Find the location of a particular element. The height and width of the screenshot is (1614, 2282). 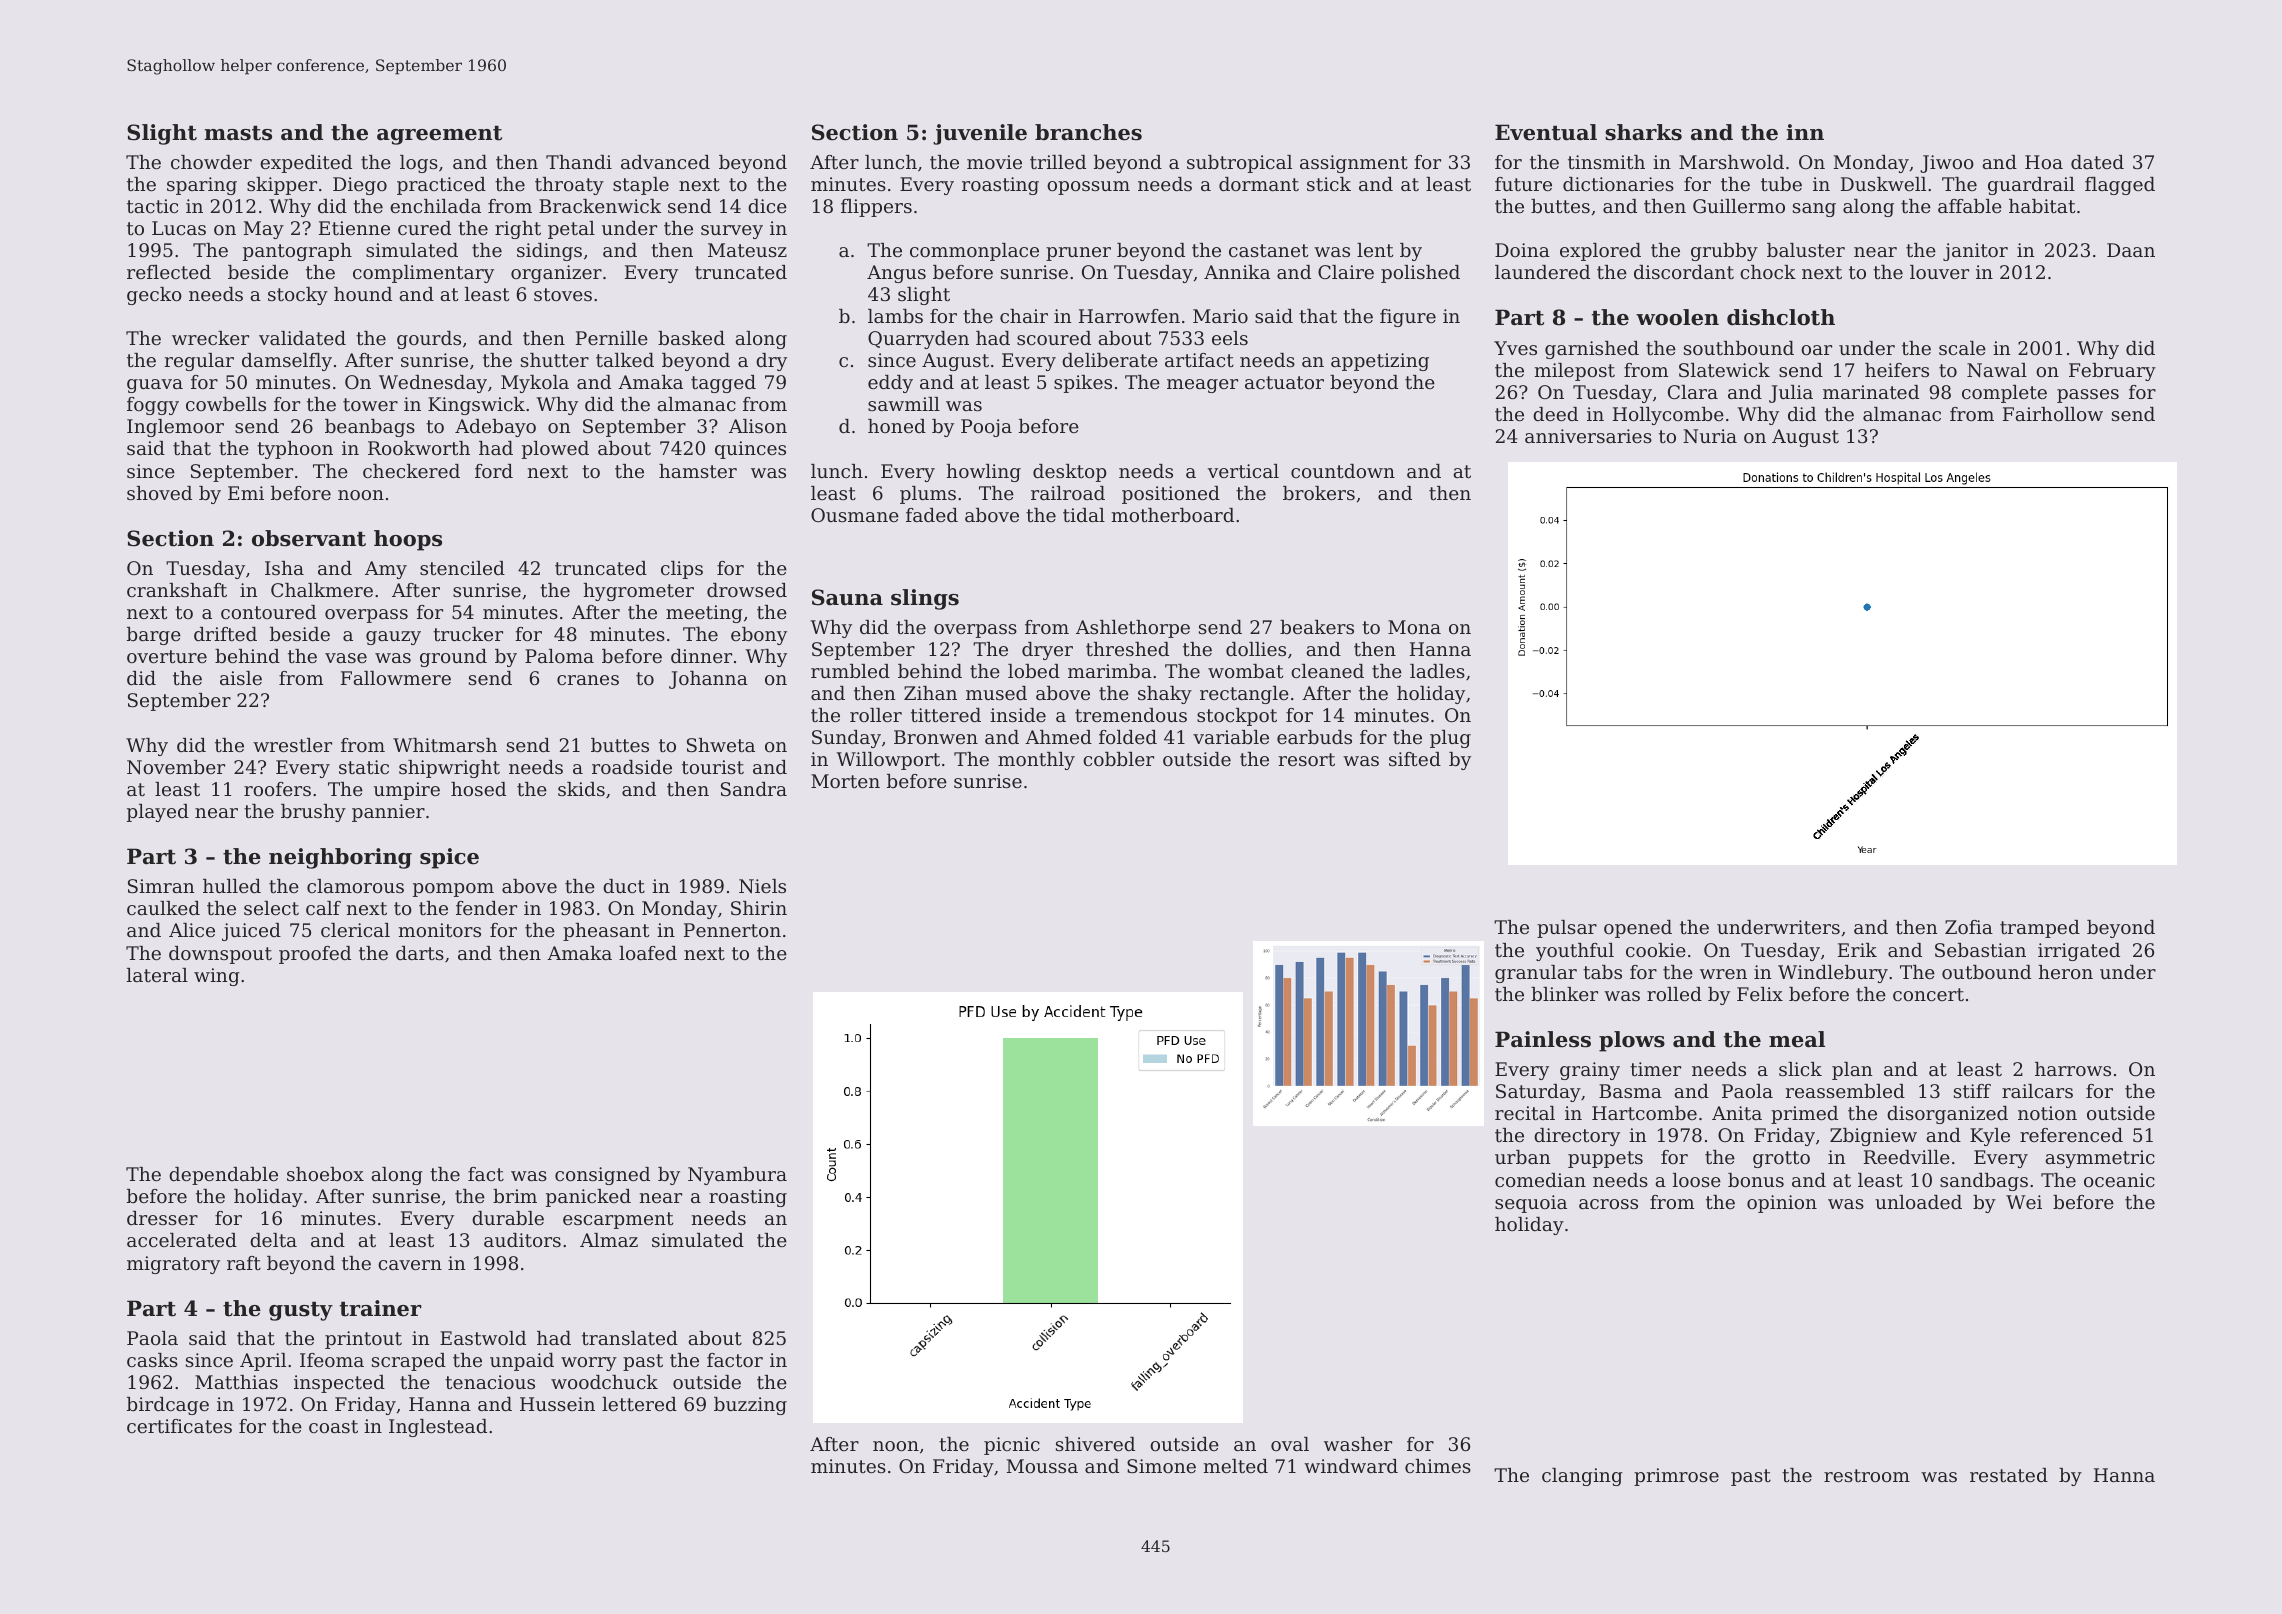

grotto is located at coordinates (1781, 1159).
